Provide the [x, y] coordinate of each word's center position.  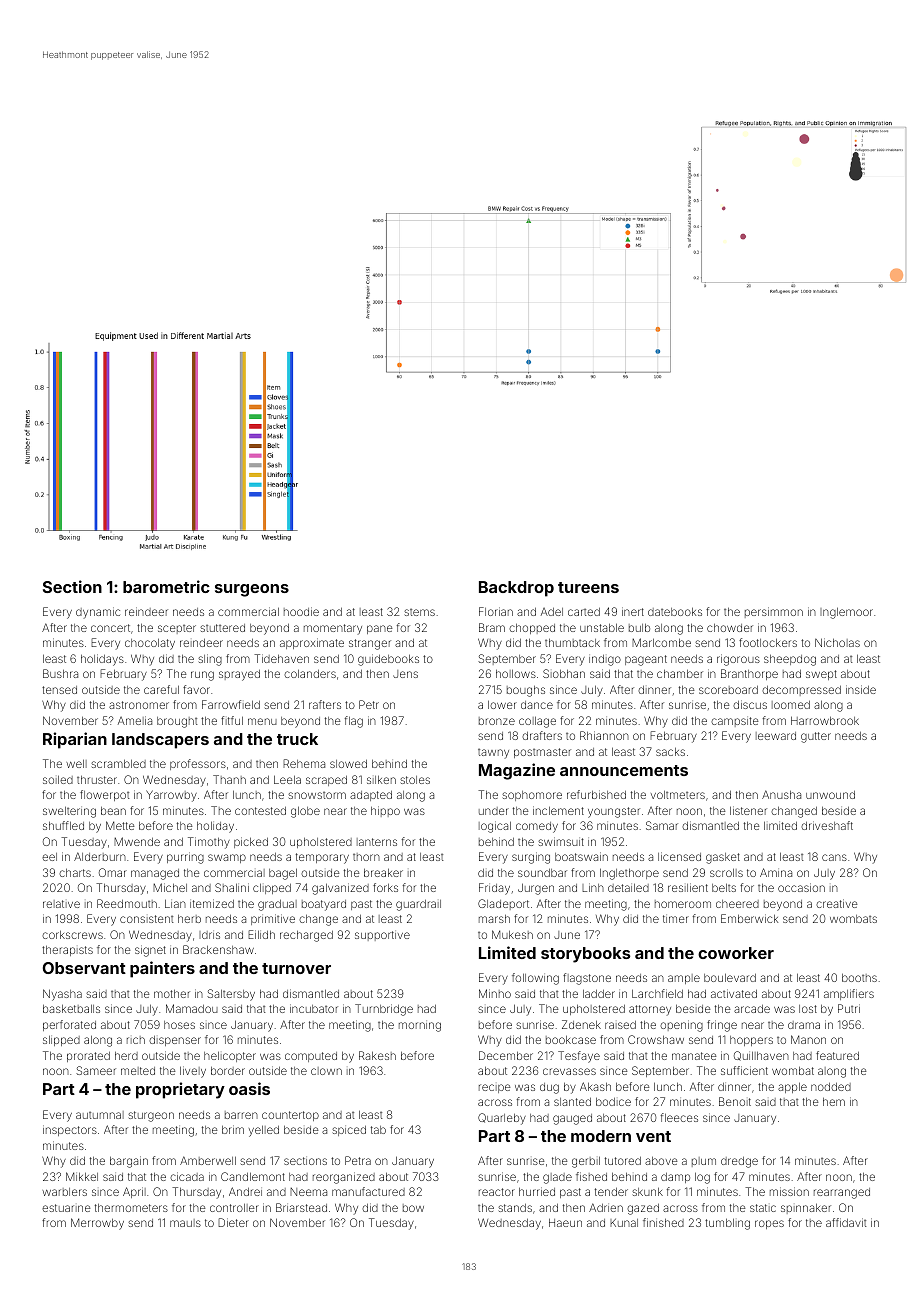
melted [138, 1071]
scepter [177, 629]
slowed [348, 764]
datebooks [675, 611]
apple [792, 1087]
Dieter [233, 1222]
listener [748, 810]
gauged [572, 1119]
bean [113, 810]
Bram [492, 627]
